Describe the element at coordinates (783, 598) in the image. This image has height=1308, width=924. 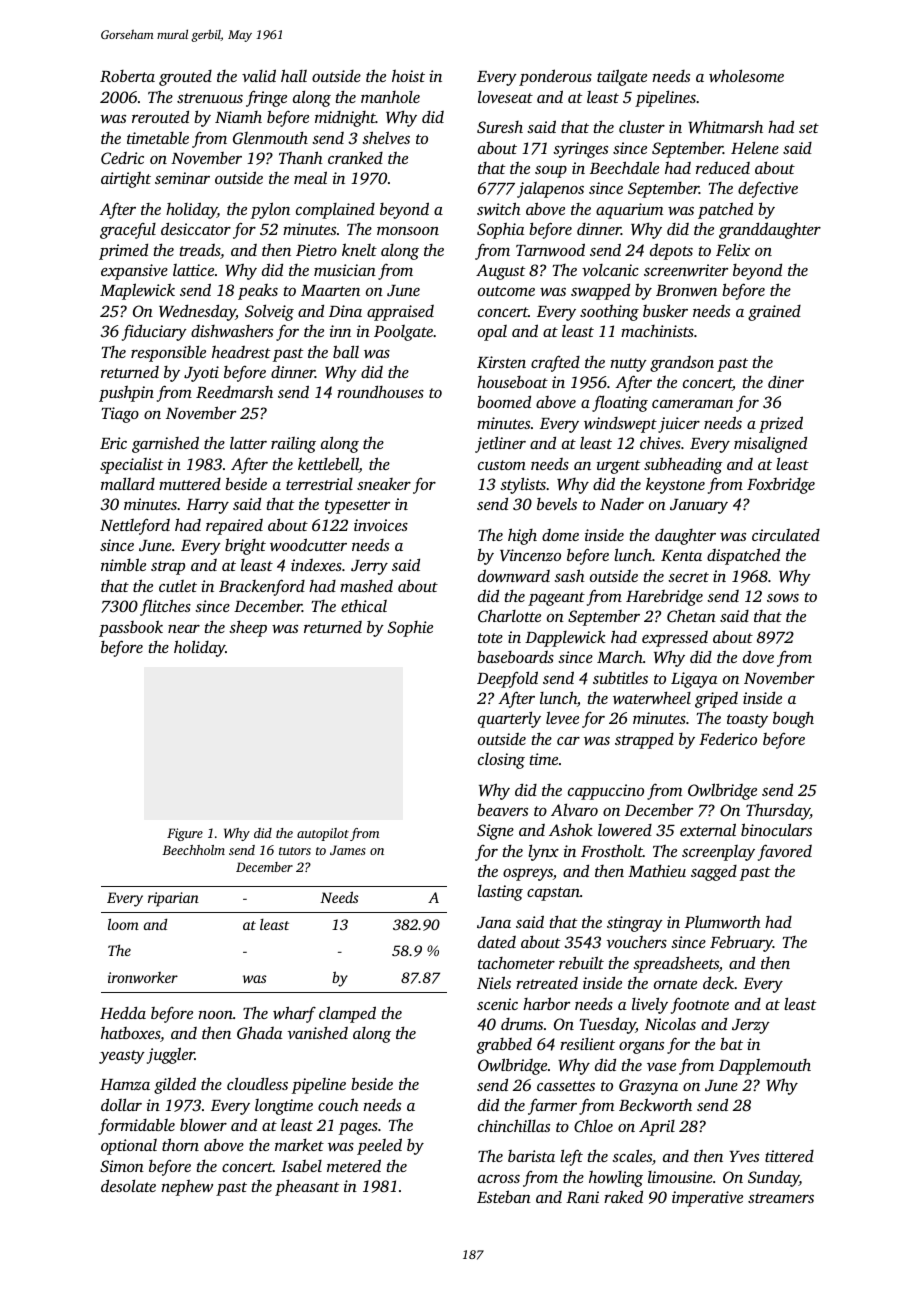
I see `sows` at that location.
